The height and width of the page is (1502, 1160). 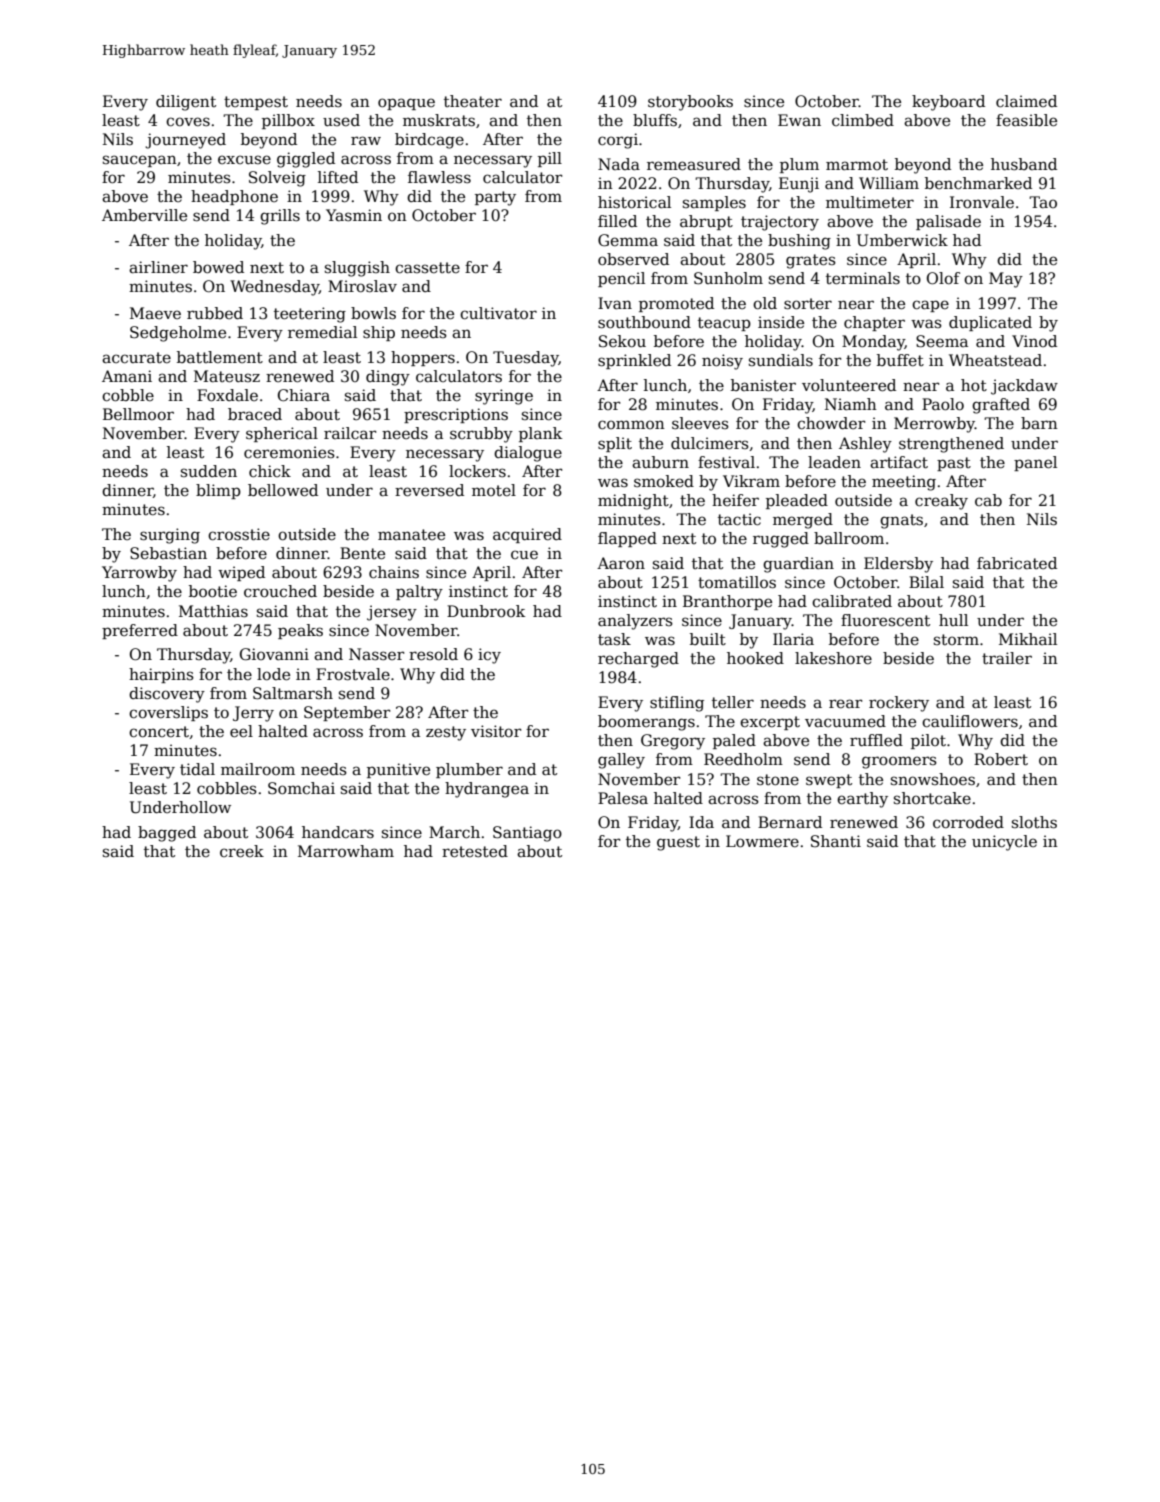 I want to click on May, so click(x=1006, y=280).
